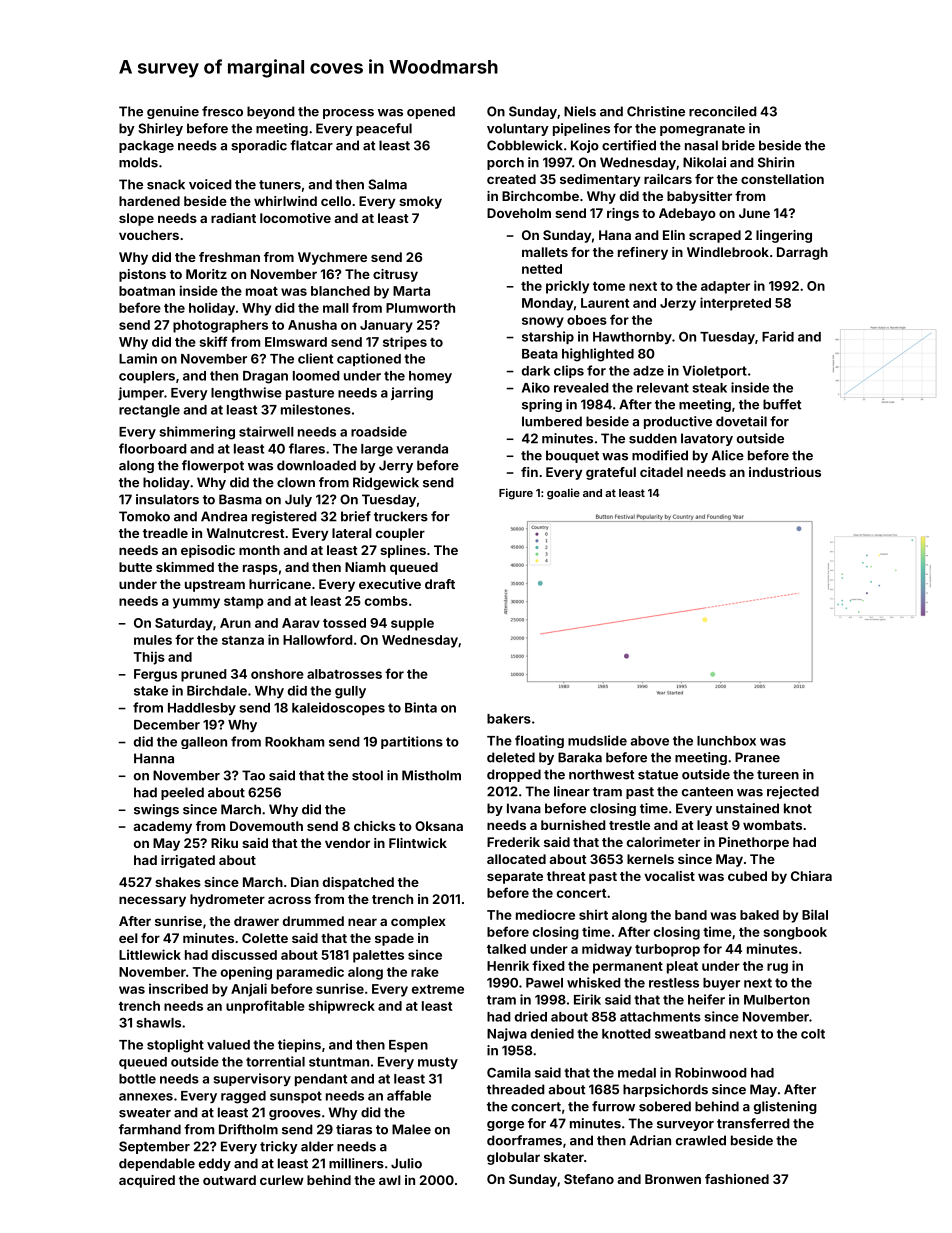  Describe the element at coordinates (785, 472) in the document. I see `industrious` at that location.
